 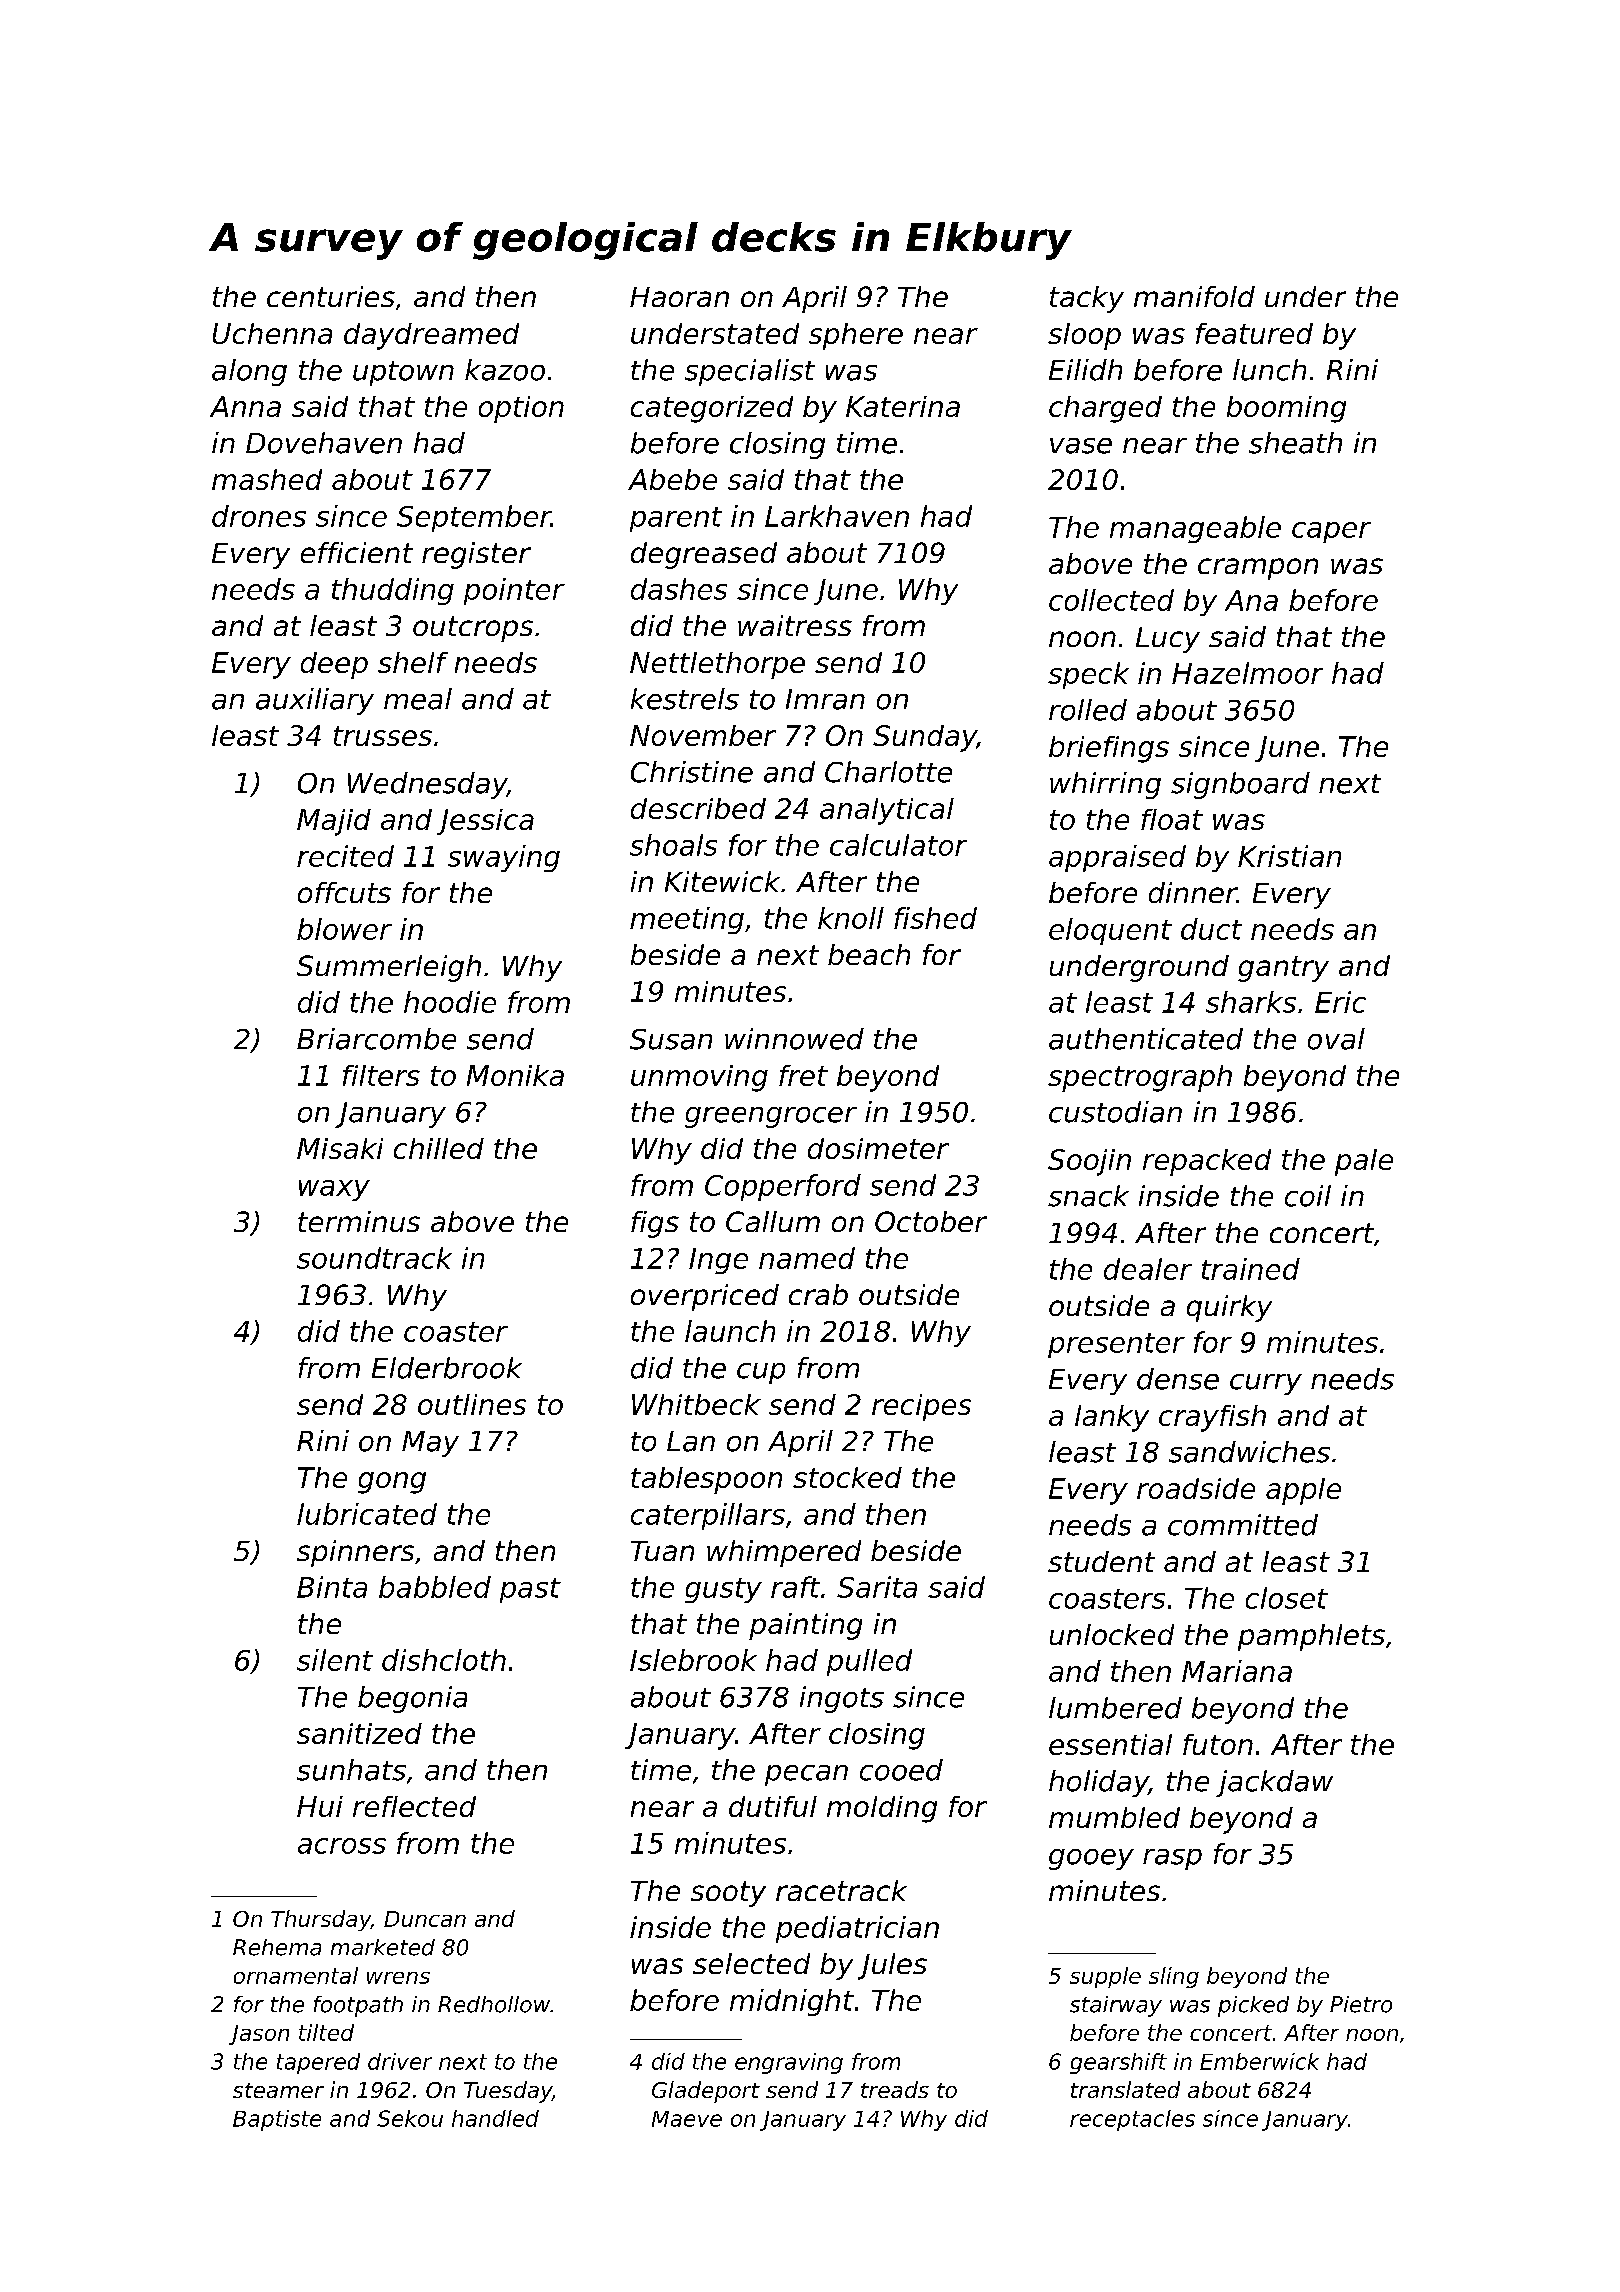 What do you see at coordinates (679, 297) in the page?
I see `Haoran` at bounding box center [679, 297].
